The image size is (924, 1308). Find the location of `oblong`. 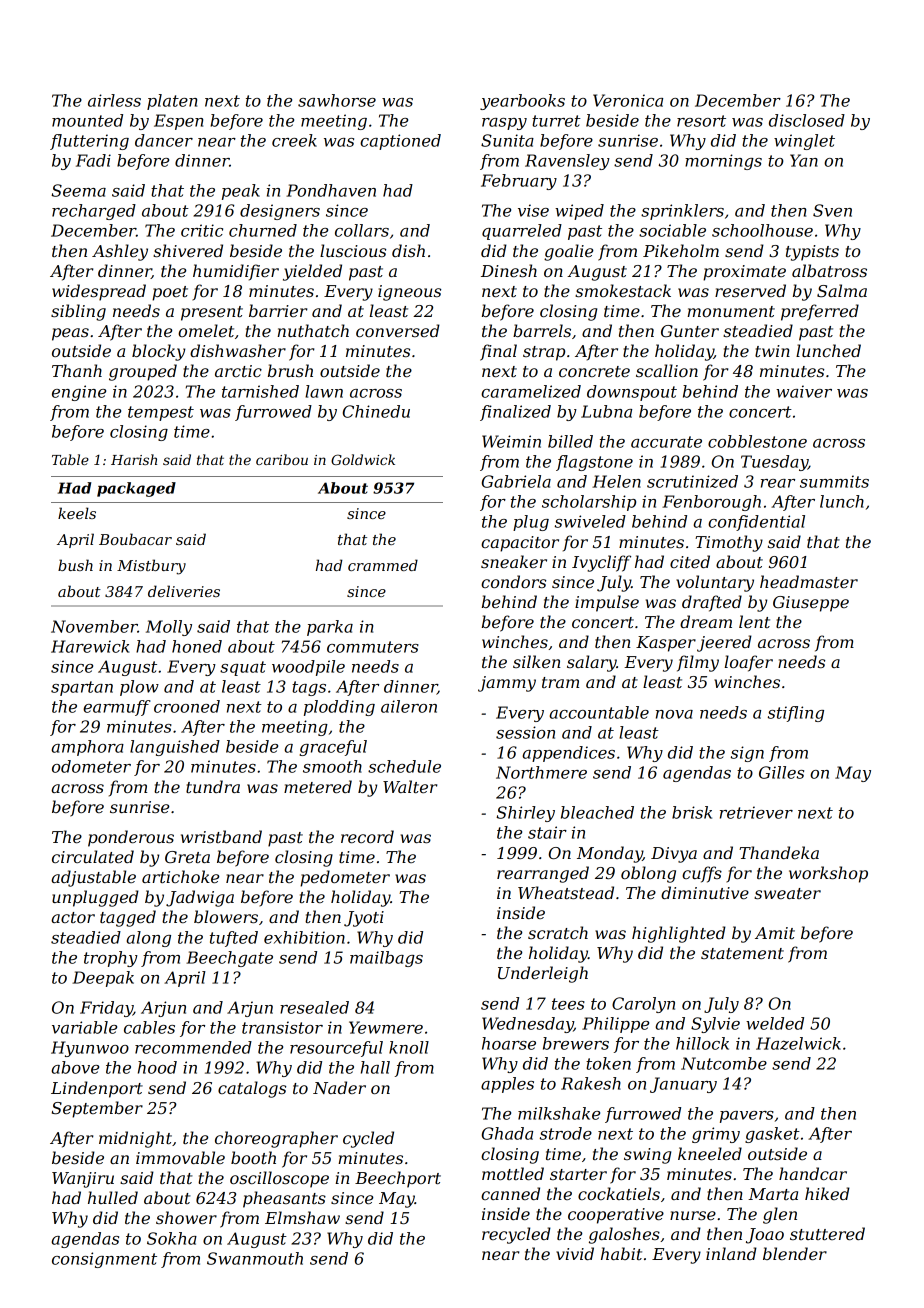

oblong is located at coordinates (648, 874).
